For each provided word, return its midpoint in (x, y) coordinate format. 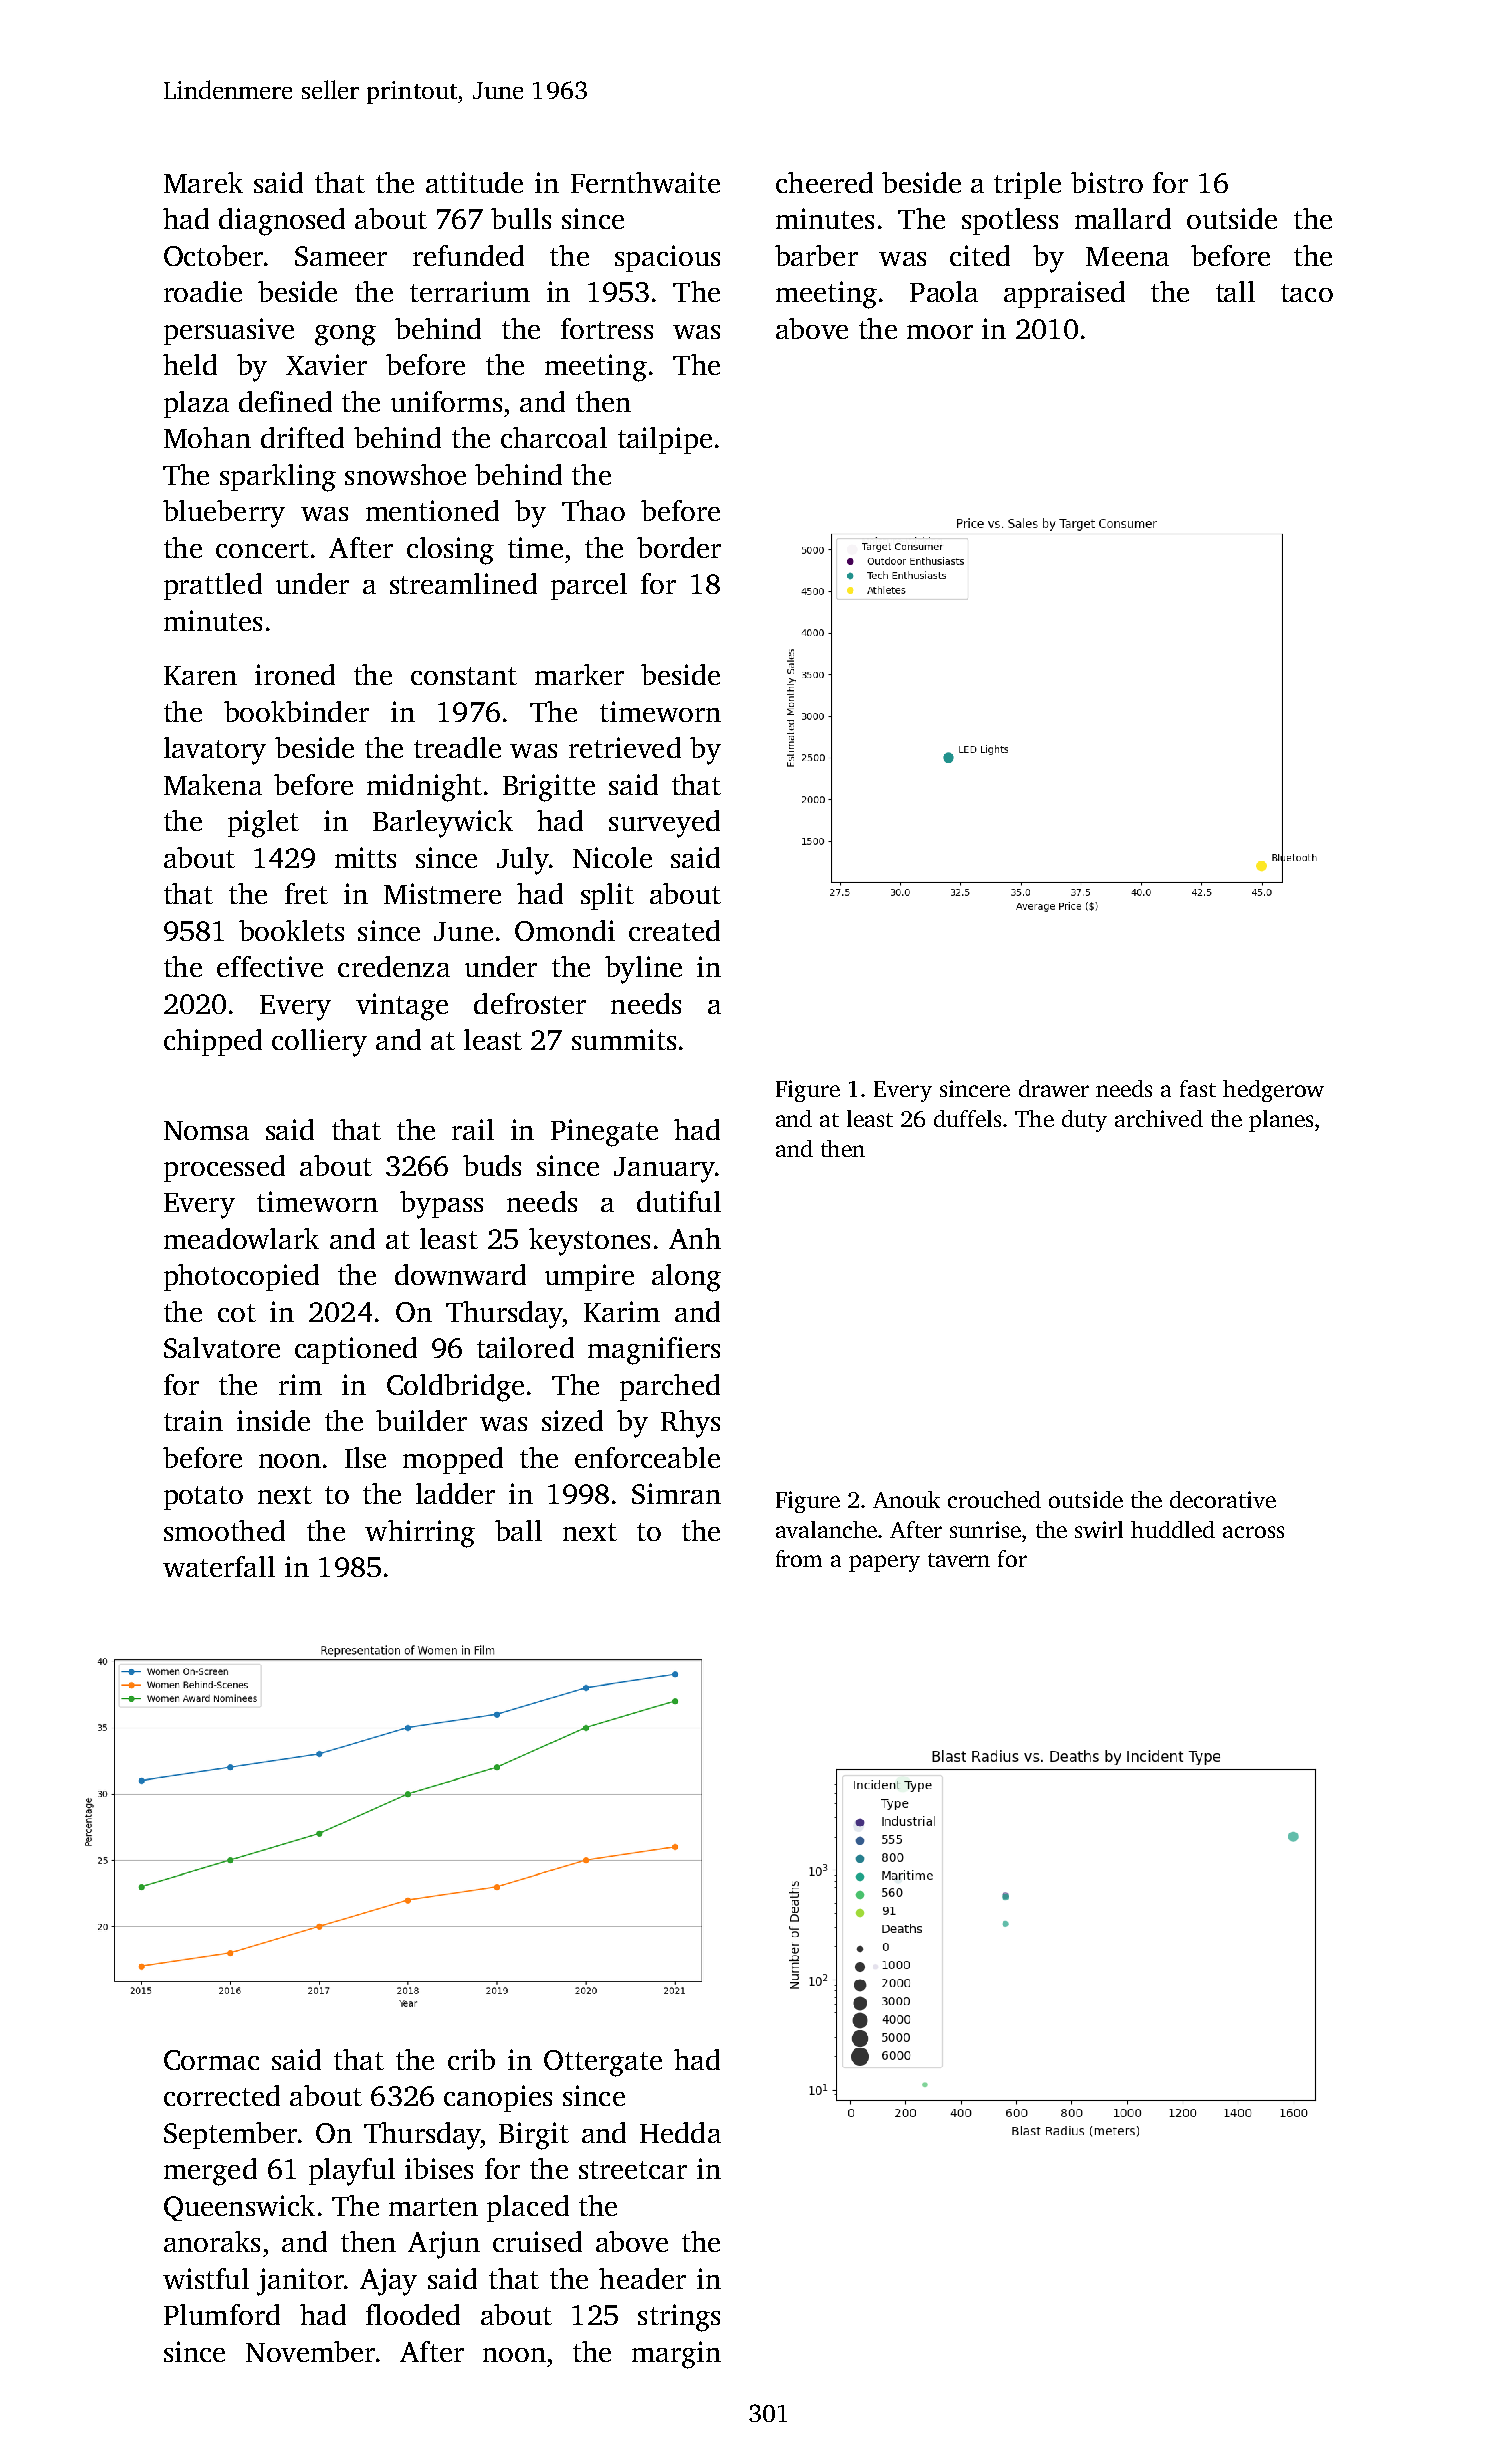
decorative (1223, 1499)
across (1253, 1532)
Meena (1127, 256)
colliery (319, 1043)
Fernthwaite (645, 182)
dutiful (679, 1201)
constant (464, 676)
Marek (203, 182)
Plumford (222, 2314)
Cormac (211, 2060)
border (679, 547)
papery (884, 1563)
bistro (1107, 182)
